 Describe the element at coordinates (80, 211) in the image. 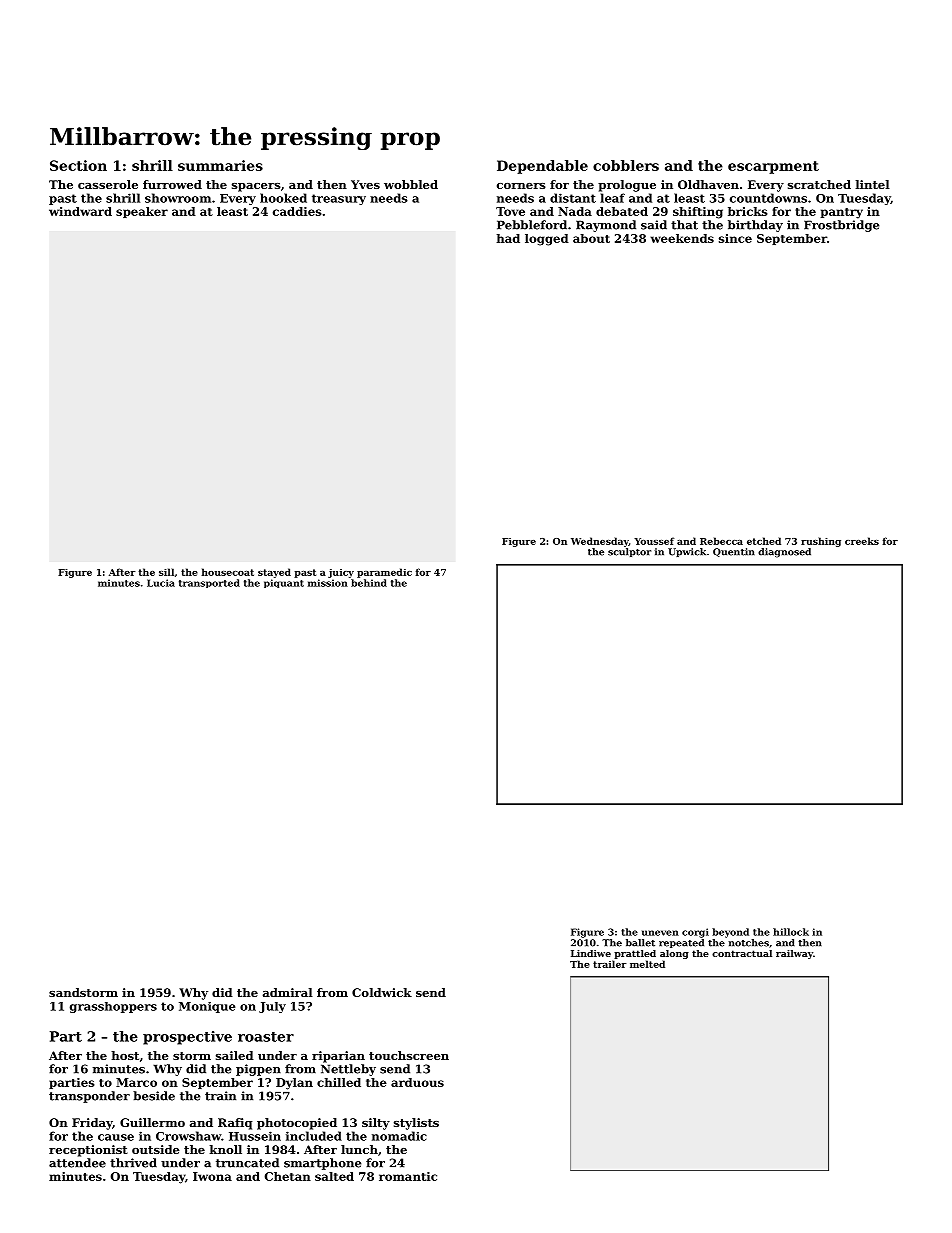

I see `windward` at that location.
